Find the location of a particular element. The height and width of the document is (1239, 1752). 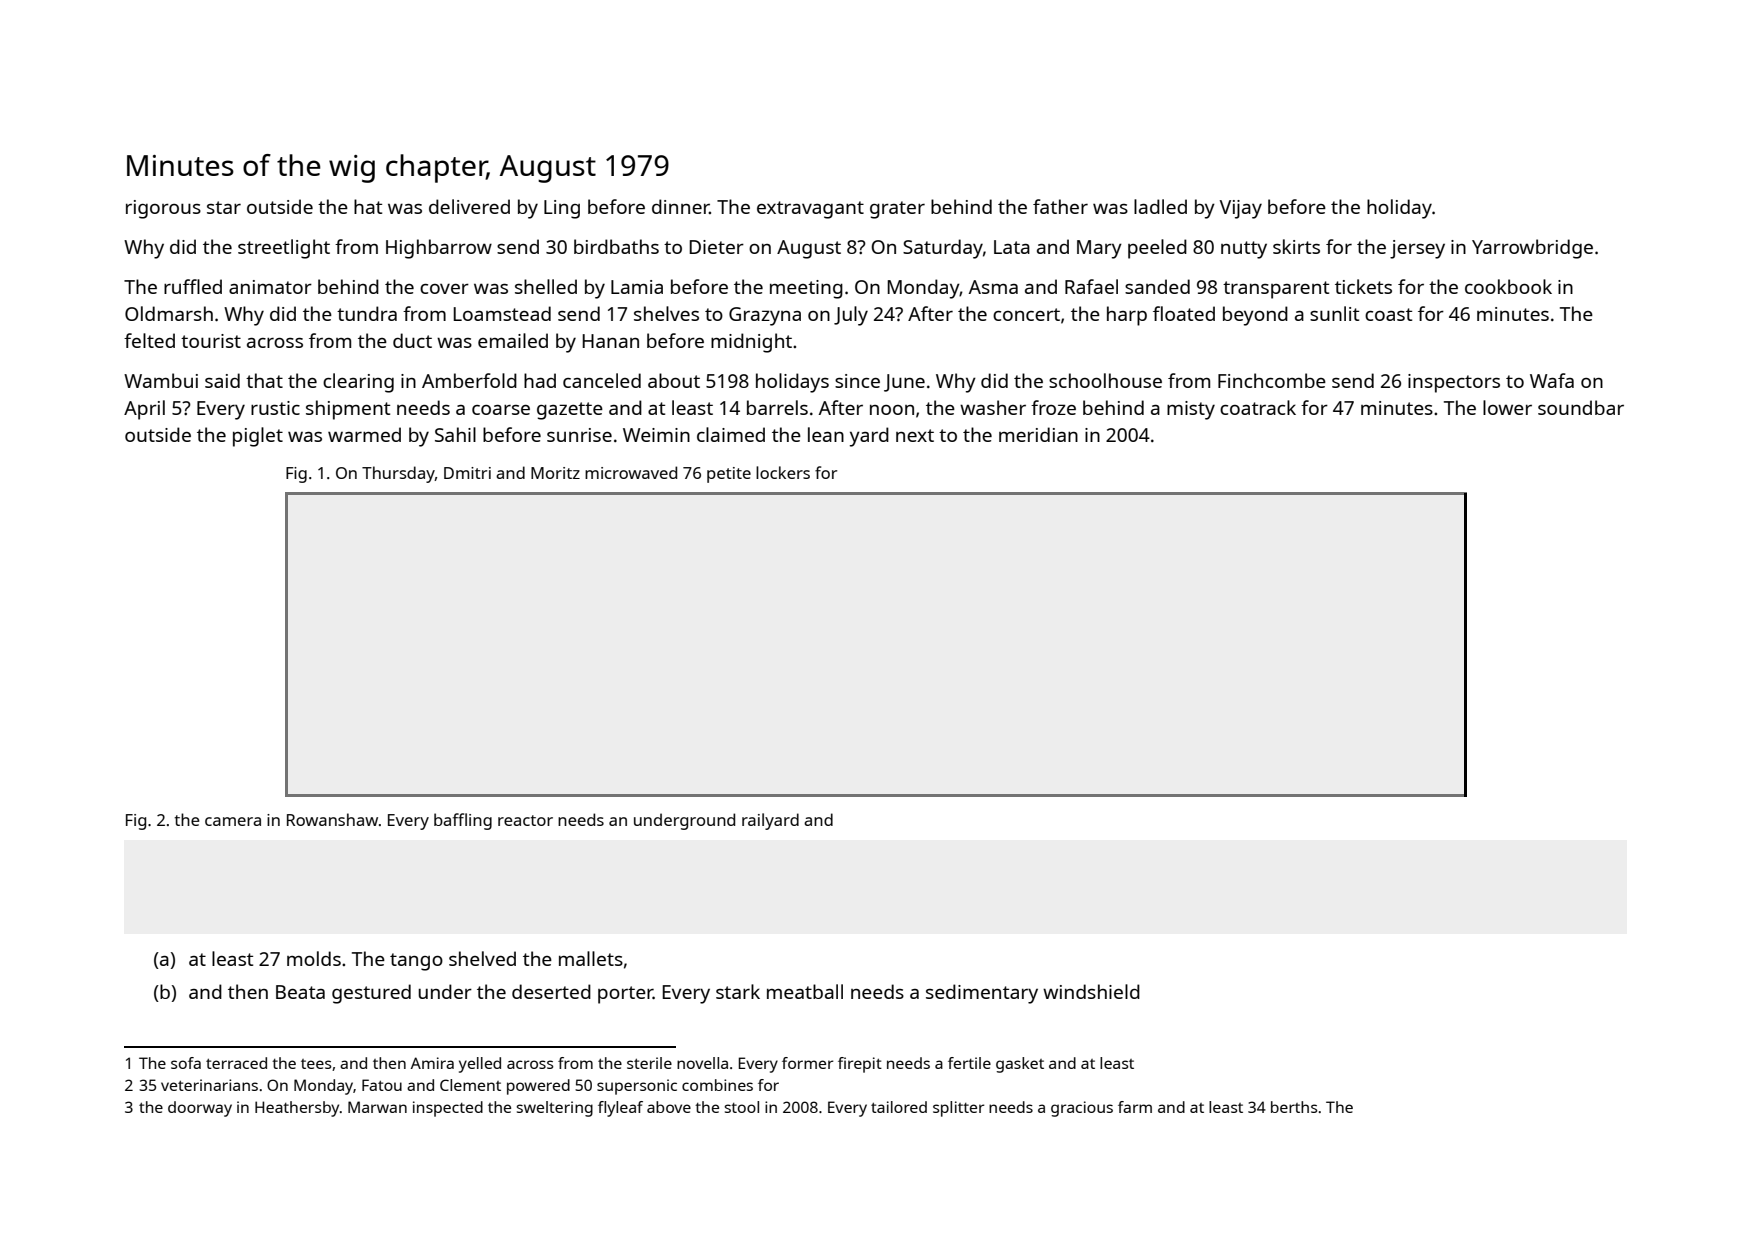

tango is located at coordinates (416, 962).
